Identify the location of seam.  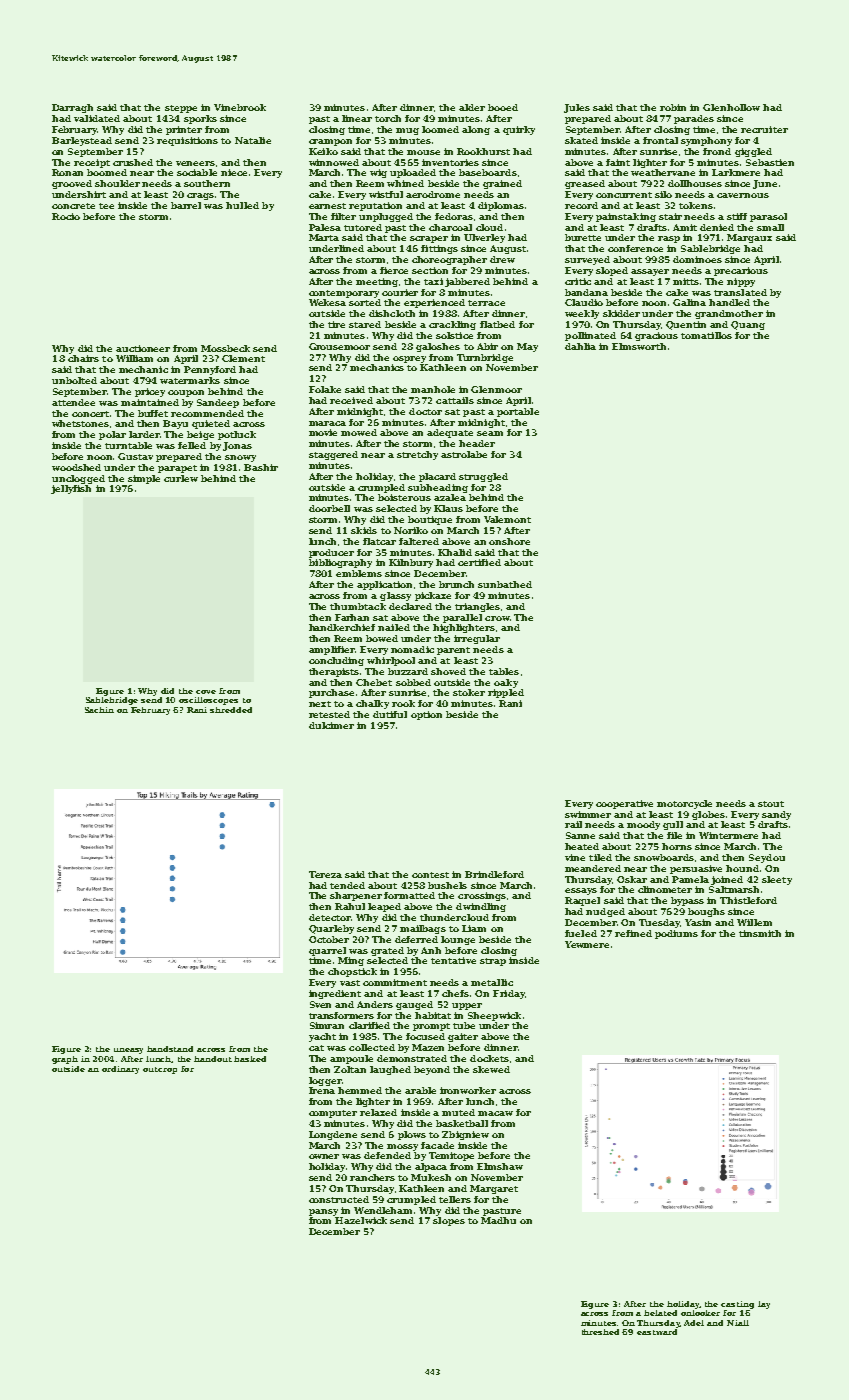
(490, 433).
